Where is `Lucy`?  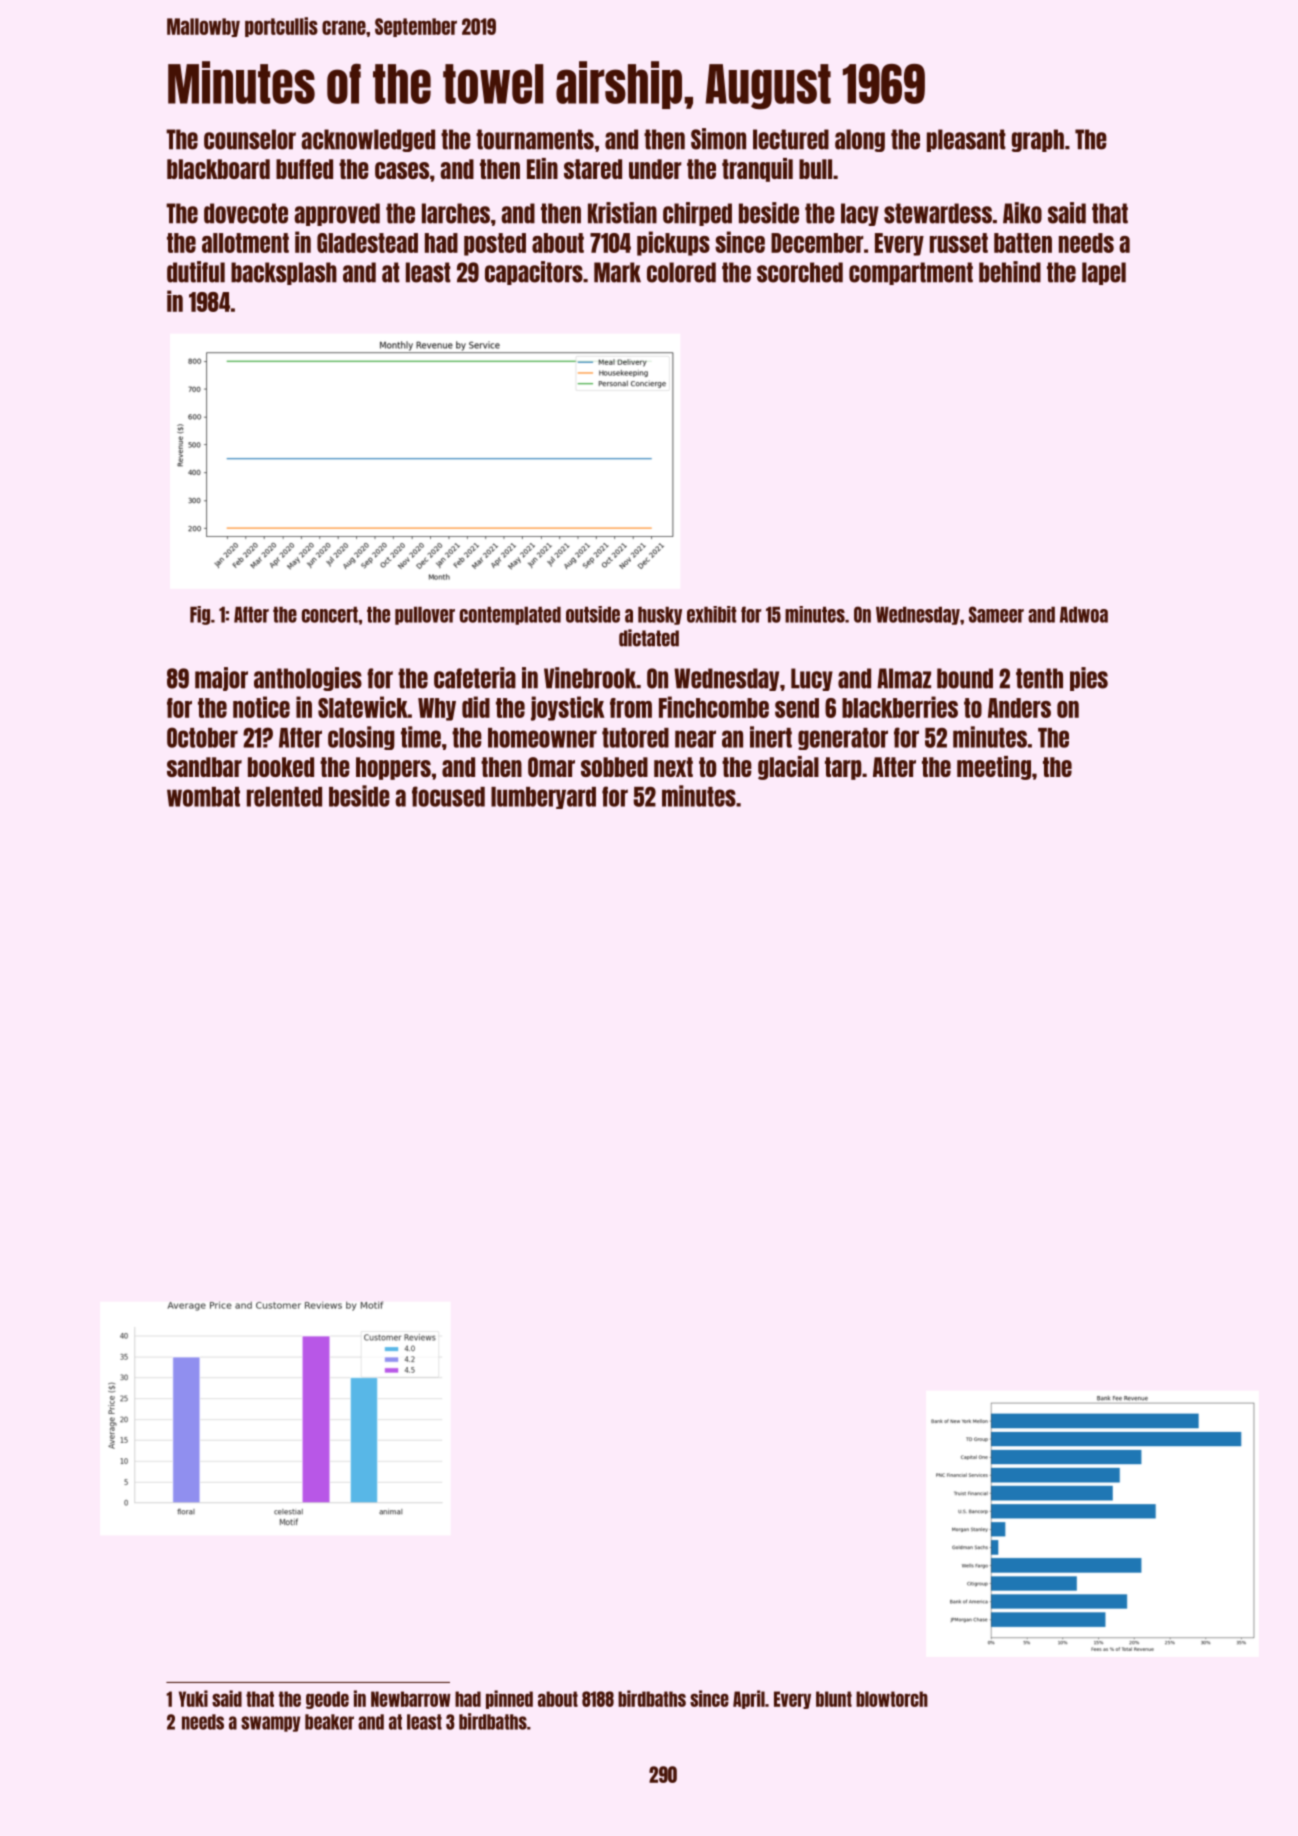
Lucy is located at coordinates (812, 679).
